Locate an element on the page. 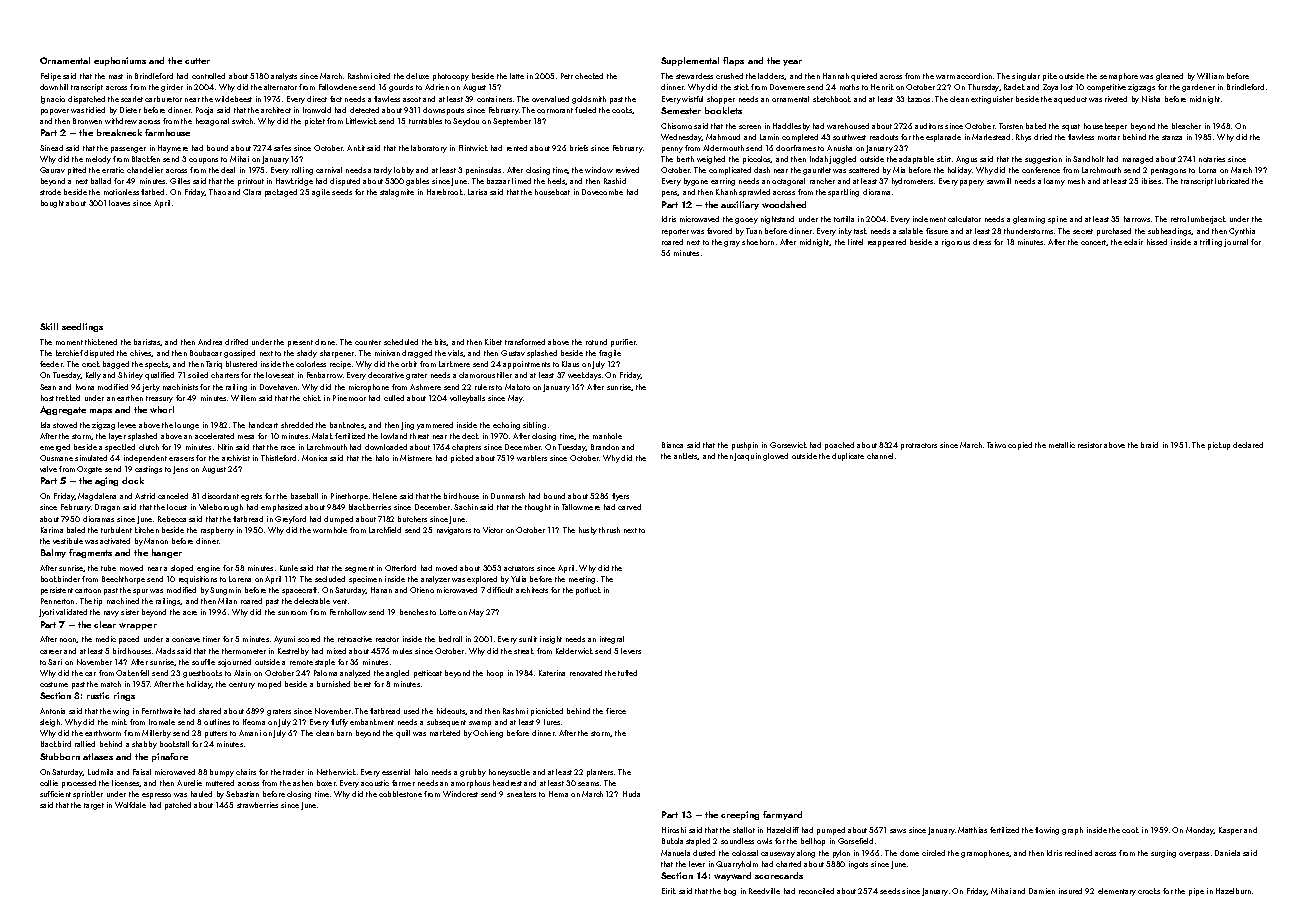  Milan is located at coordinates (227, 601).
